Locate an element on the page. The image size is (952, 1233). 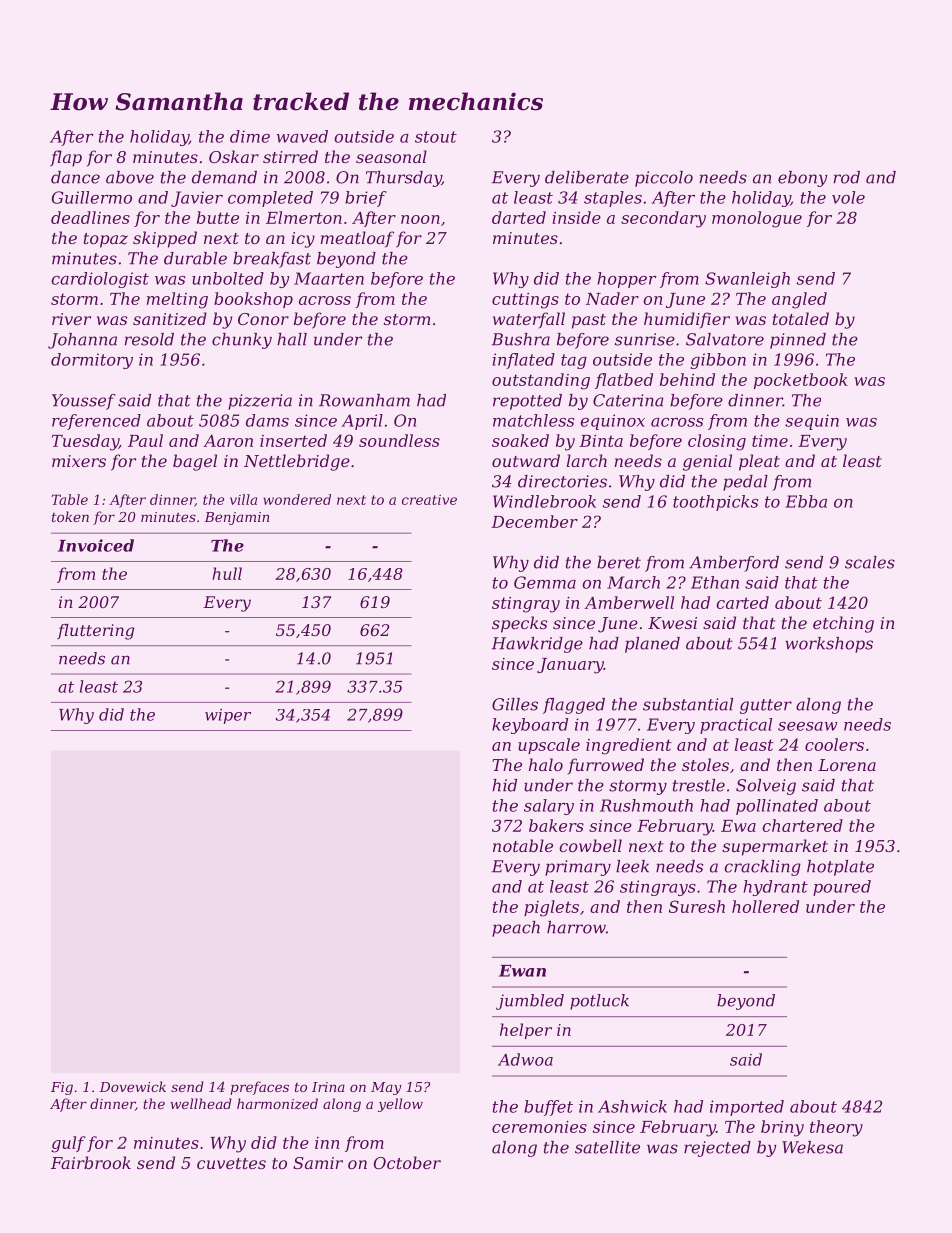
potluck is located at coordinates (599, 1002).
